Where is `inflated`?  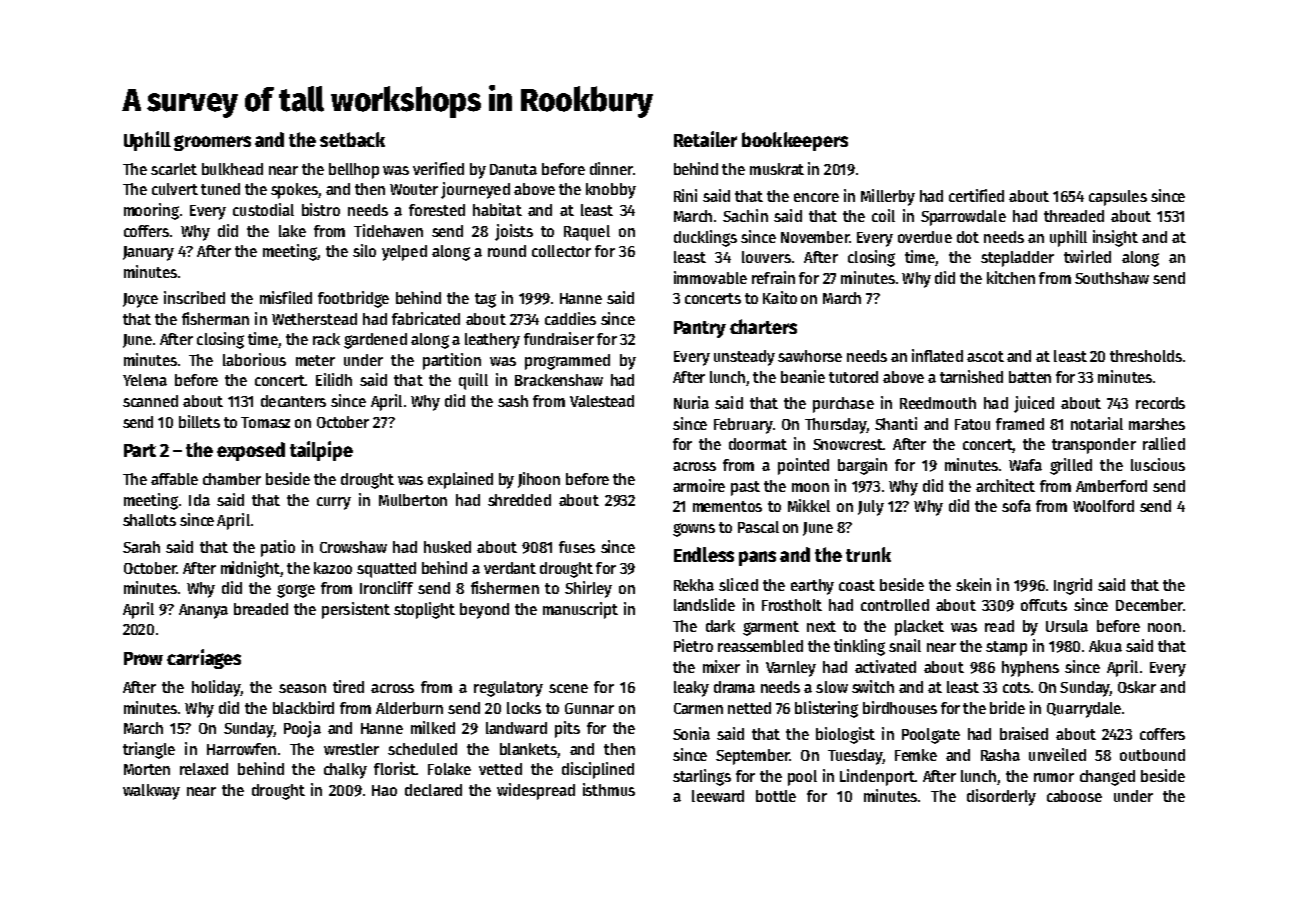 inflated is located at coordinates (937, 355).
